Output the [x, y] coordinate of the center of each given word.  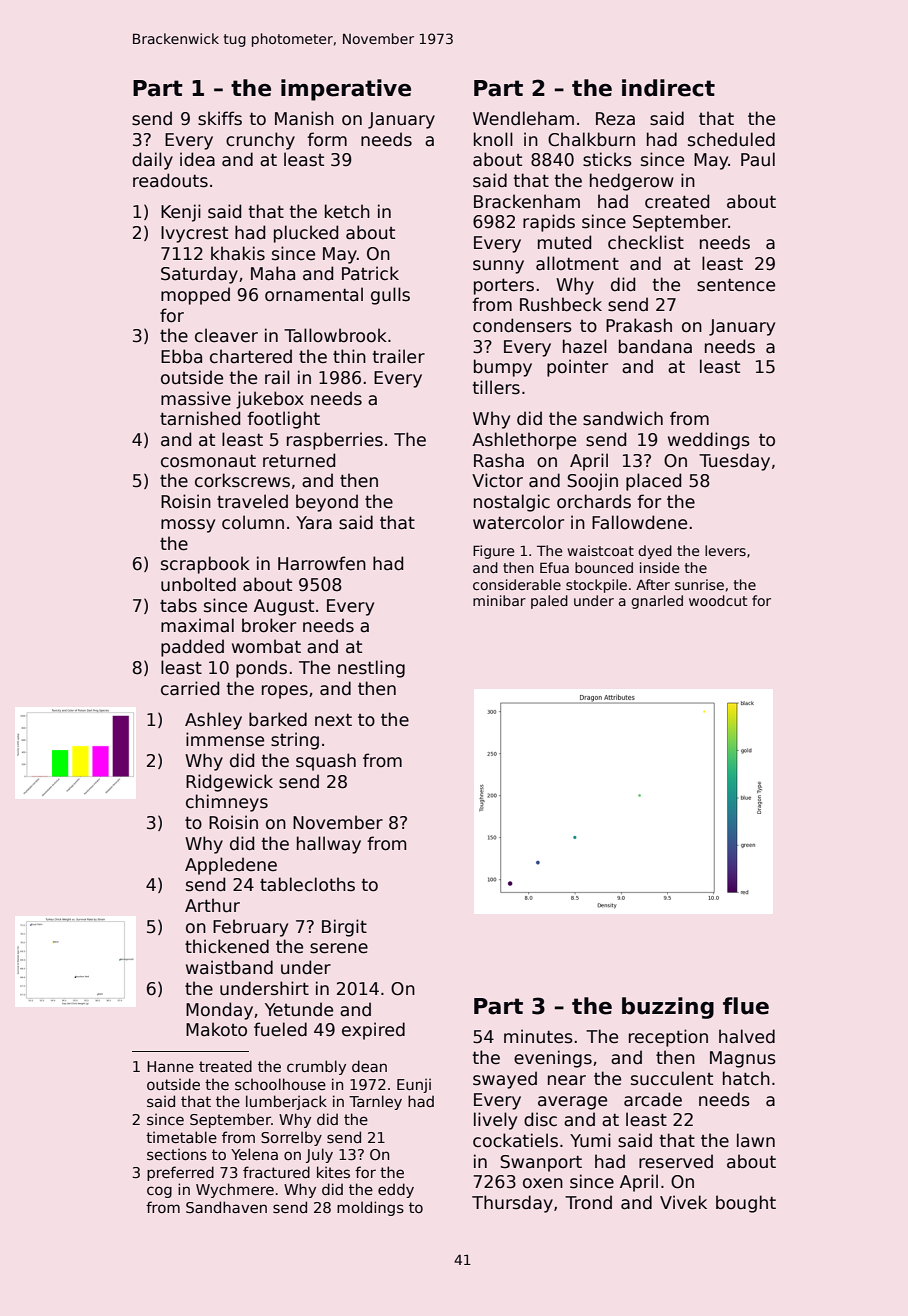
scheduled [731, 139]
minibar [499, 600]
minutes [538, 1036]
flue [746, 1006]
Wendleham [523, 118]
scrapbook [205, 565]
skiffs [220, 118]
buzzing [668, 1008]
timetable [181, 1137]
